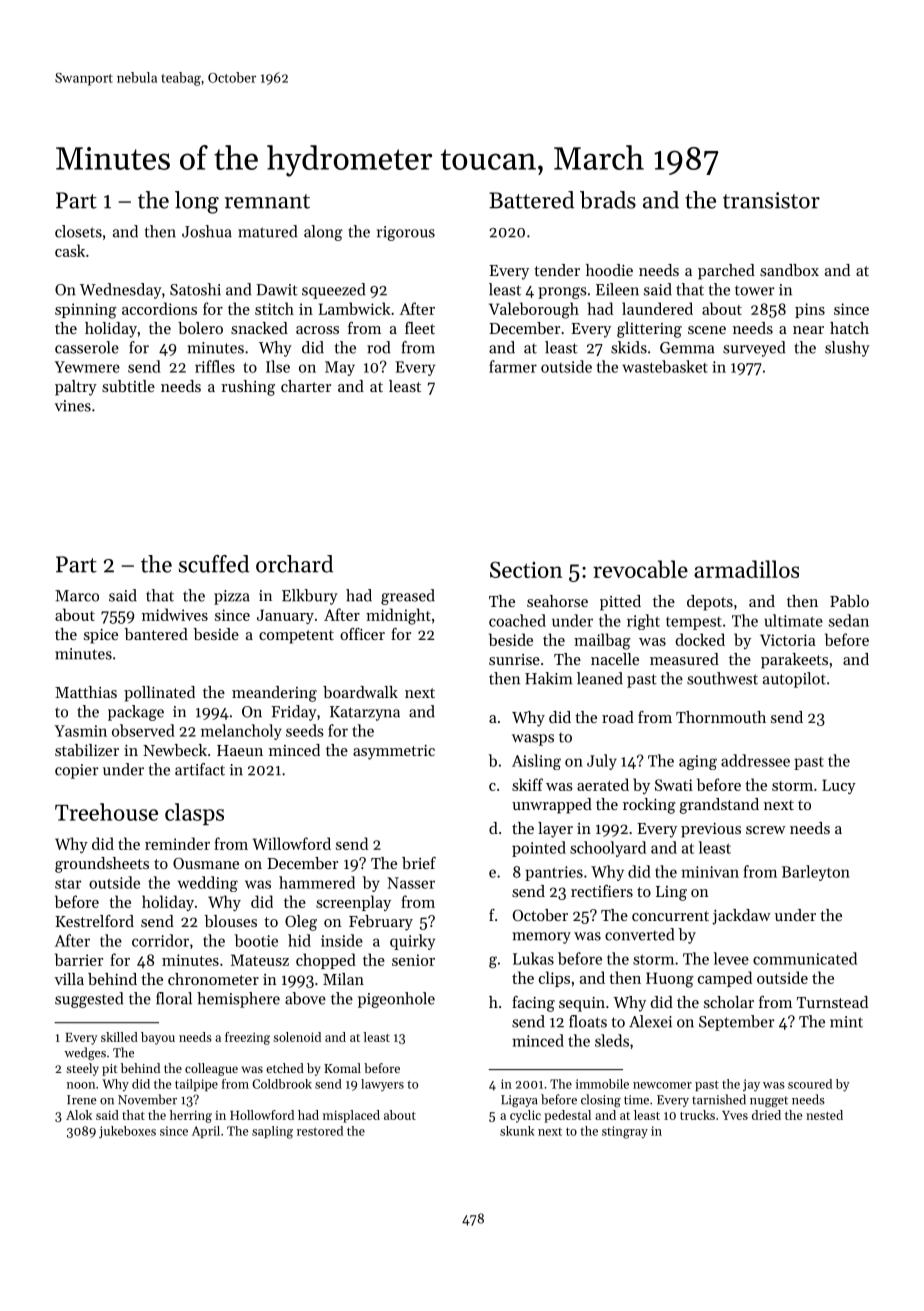 The height and width of the screenshot is (1311, 924). What do you see at coordinates (771, 200) in the screenshot?
I see `transistor` at bounding box center [771, 200].
